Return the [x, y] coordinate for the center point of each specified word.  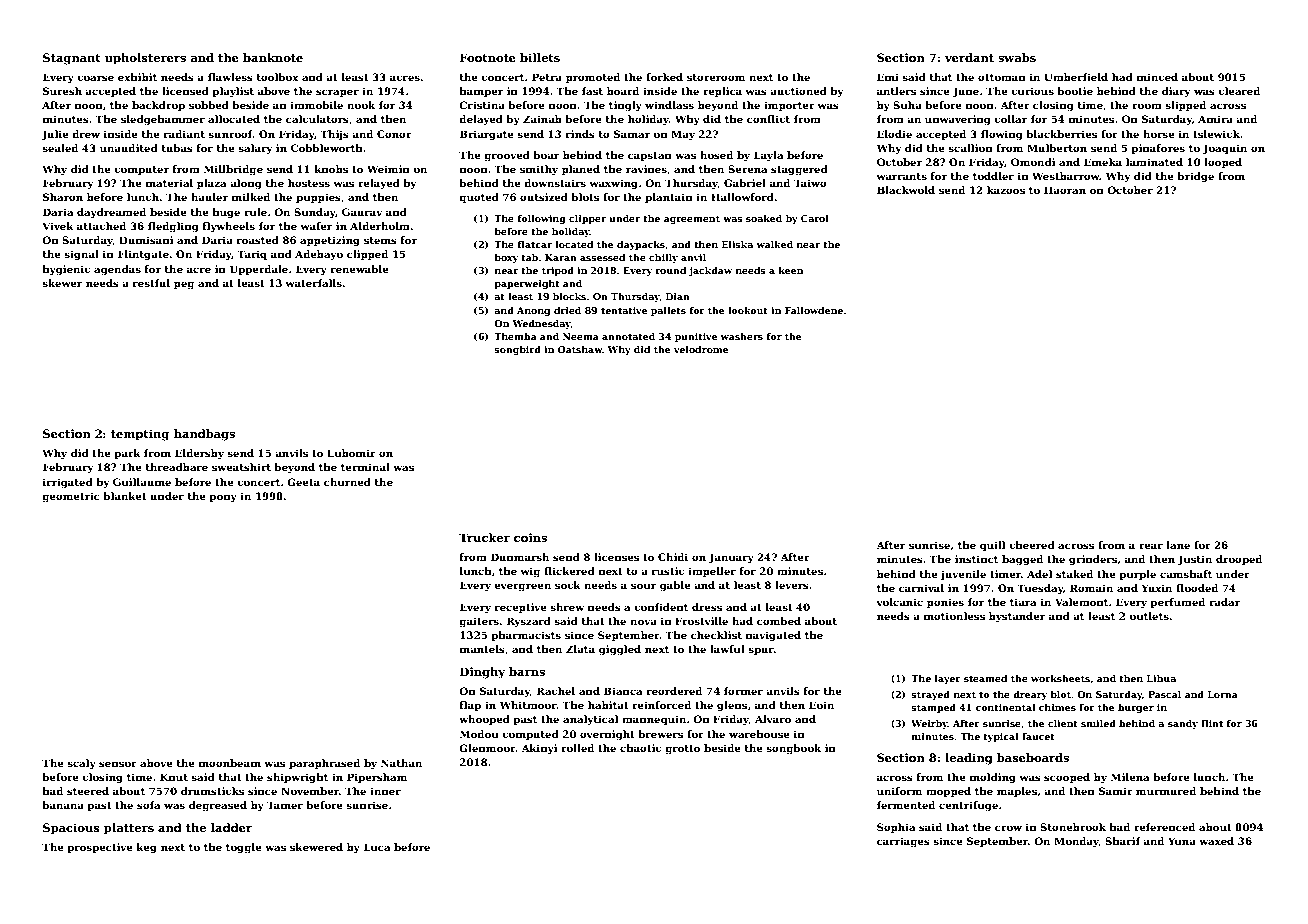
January [731, 558]
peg [184, 285]
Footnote [488, 57]
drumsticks [212, 791]
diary [1176, 92]
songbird [517, 350]
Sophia [896, 828]
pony [223, 498]
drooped [1239, 560]
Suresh [62, 91]
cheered [1032, 545]
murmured [1166, 791]
